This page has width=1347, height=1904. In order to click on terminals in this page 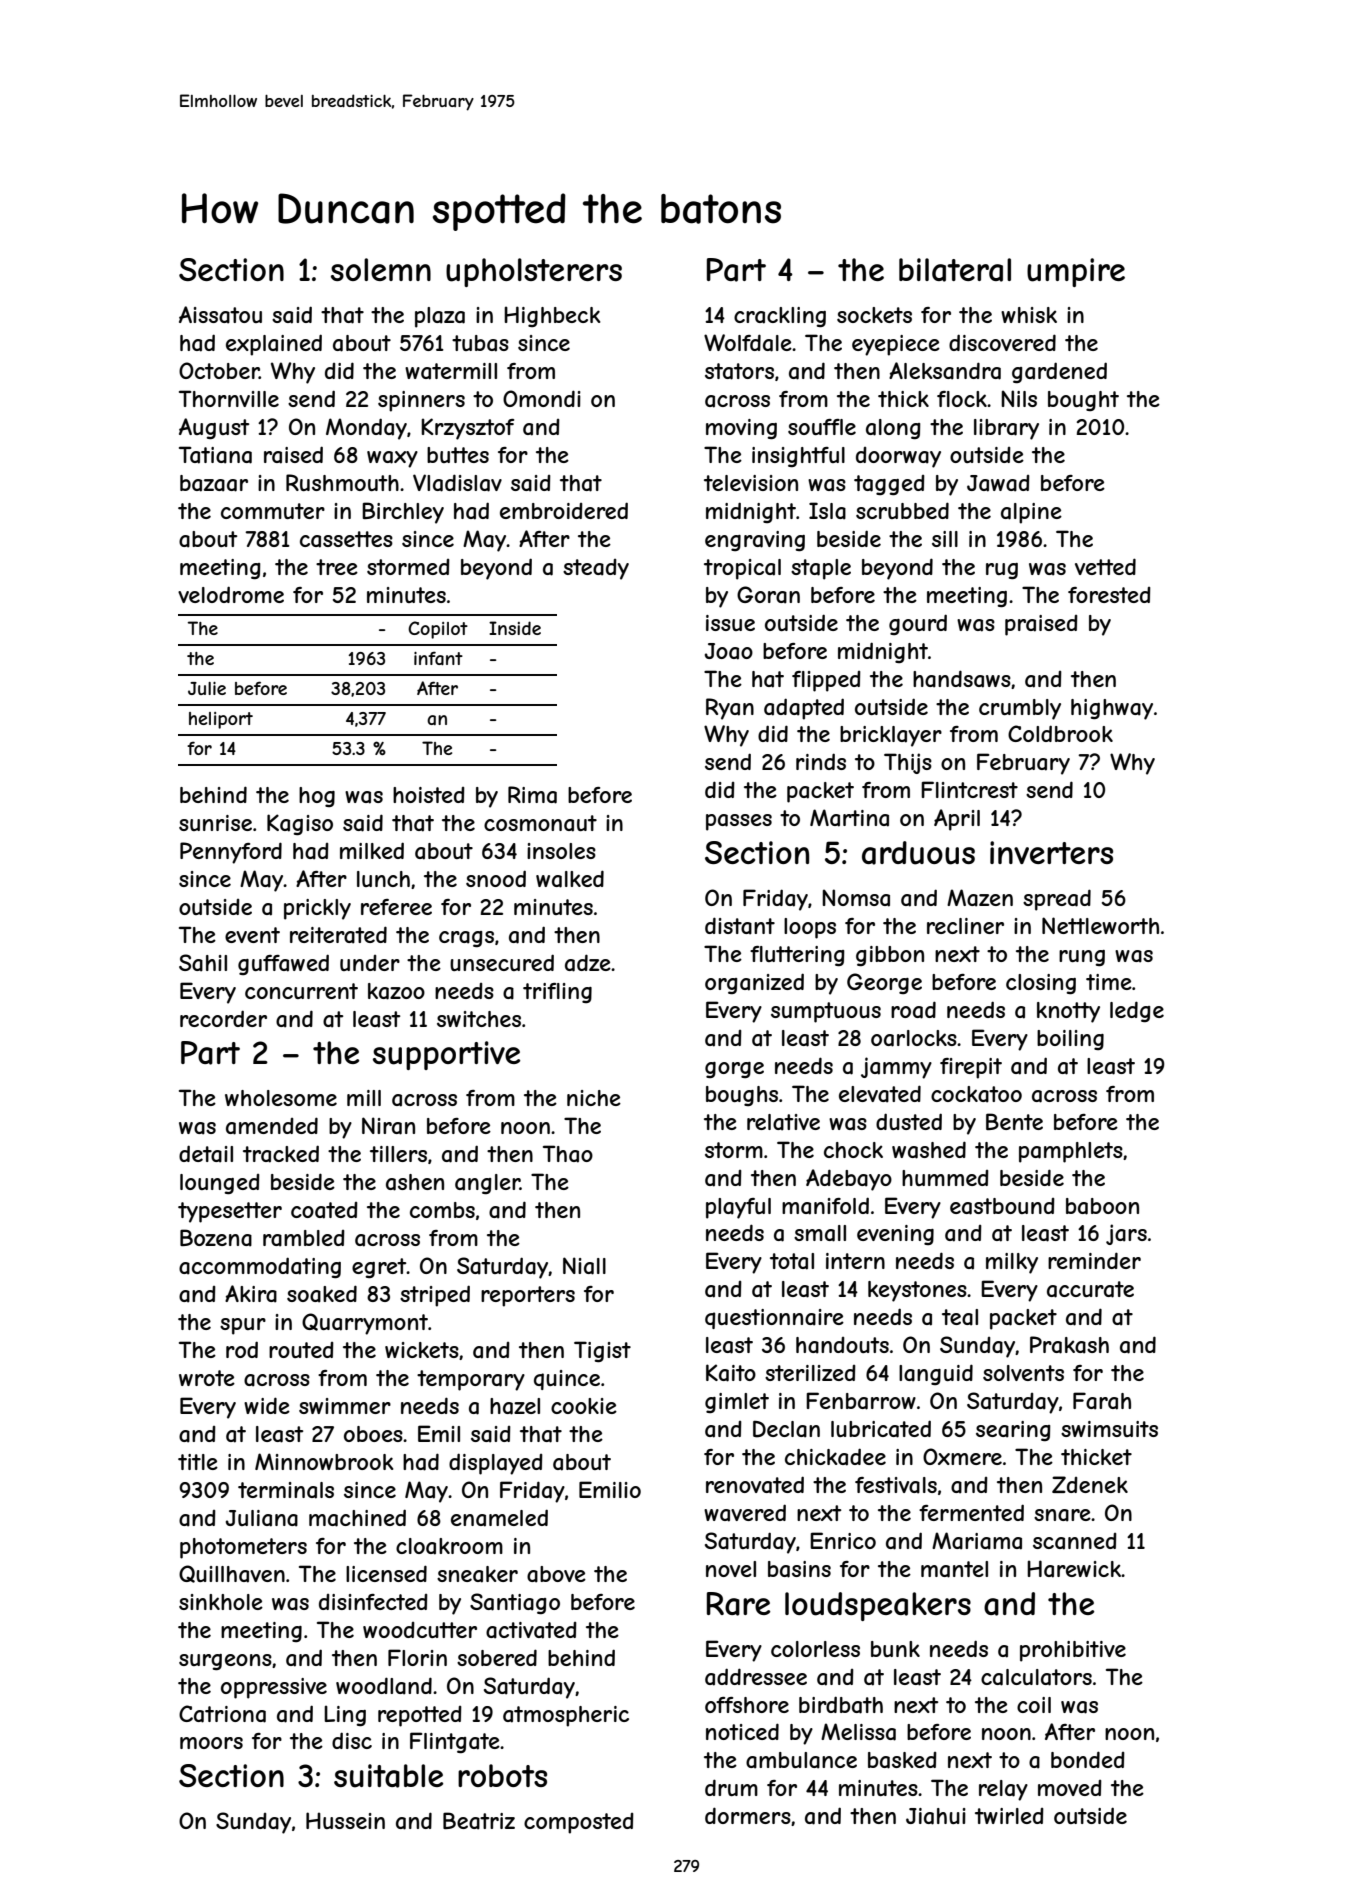, I will do `click(286, 1490)`.
